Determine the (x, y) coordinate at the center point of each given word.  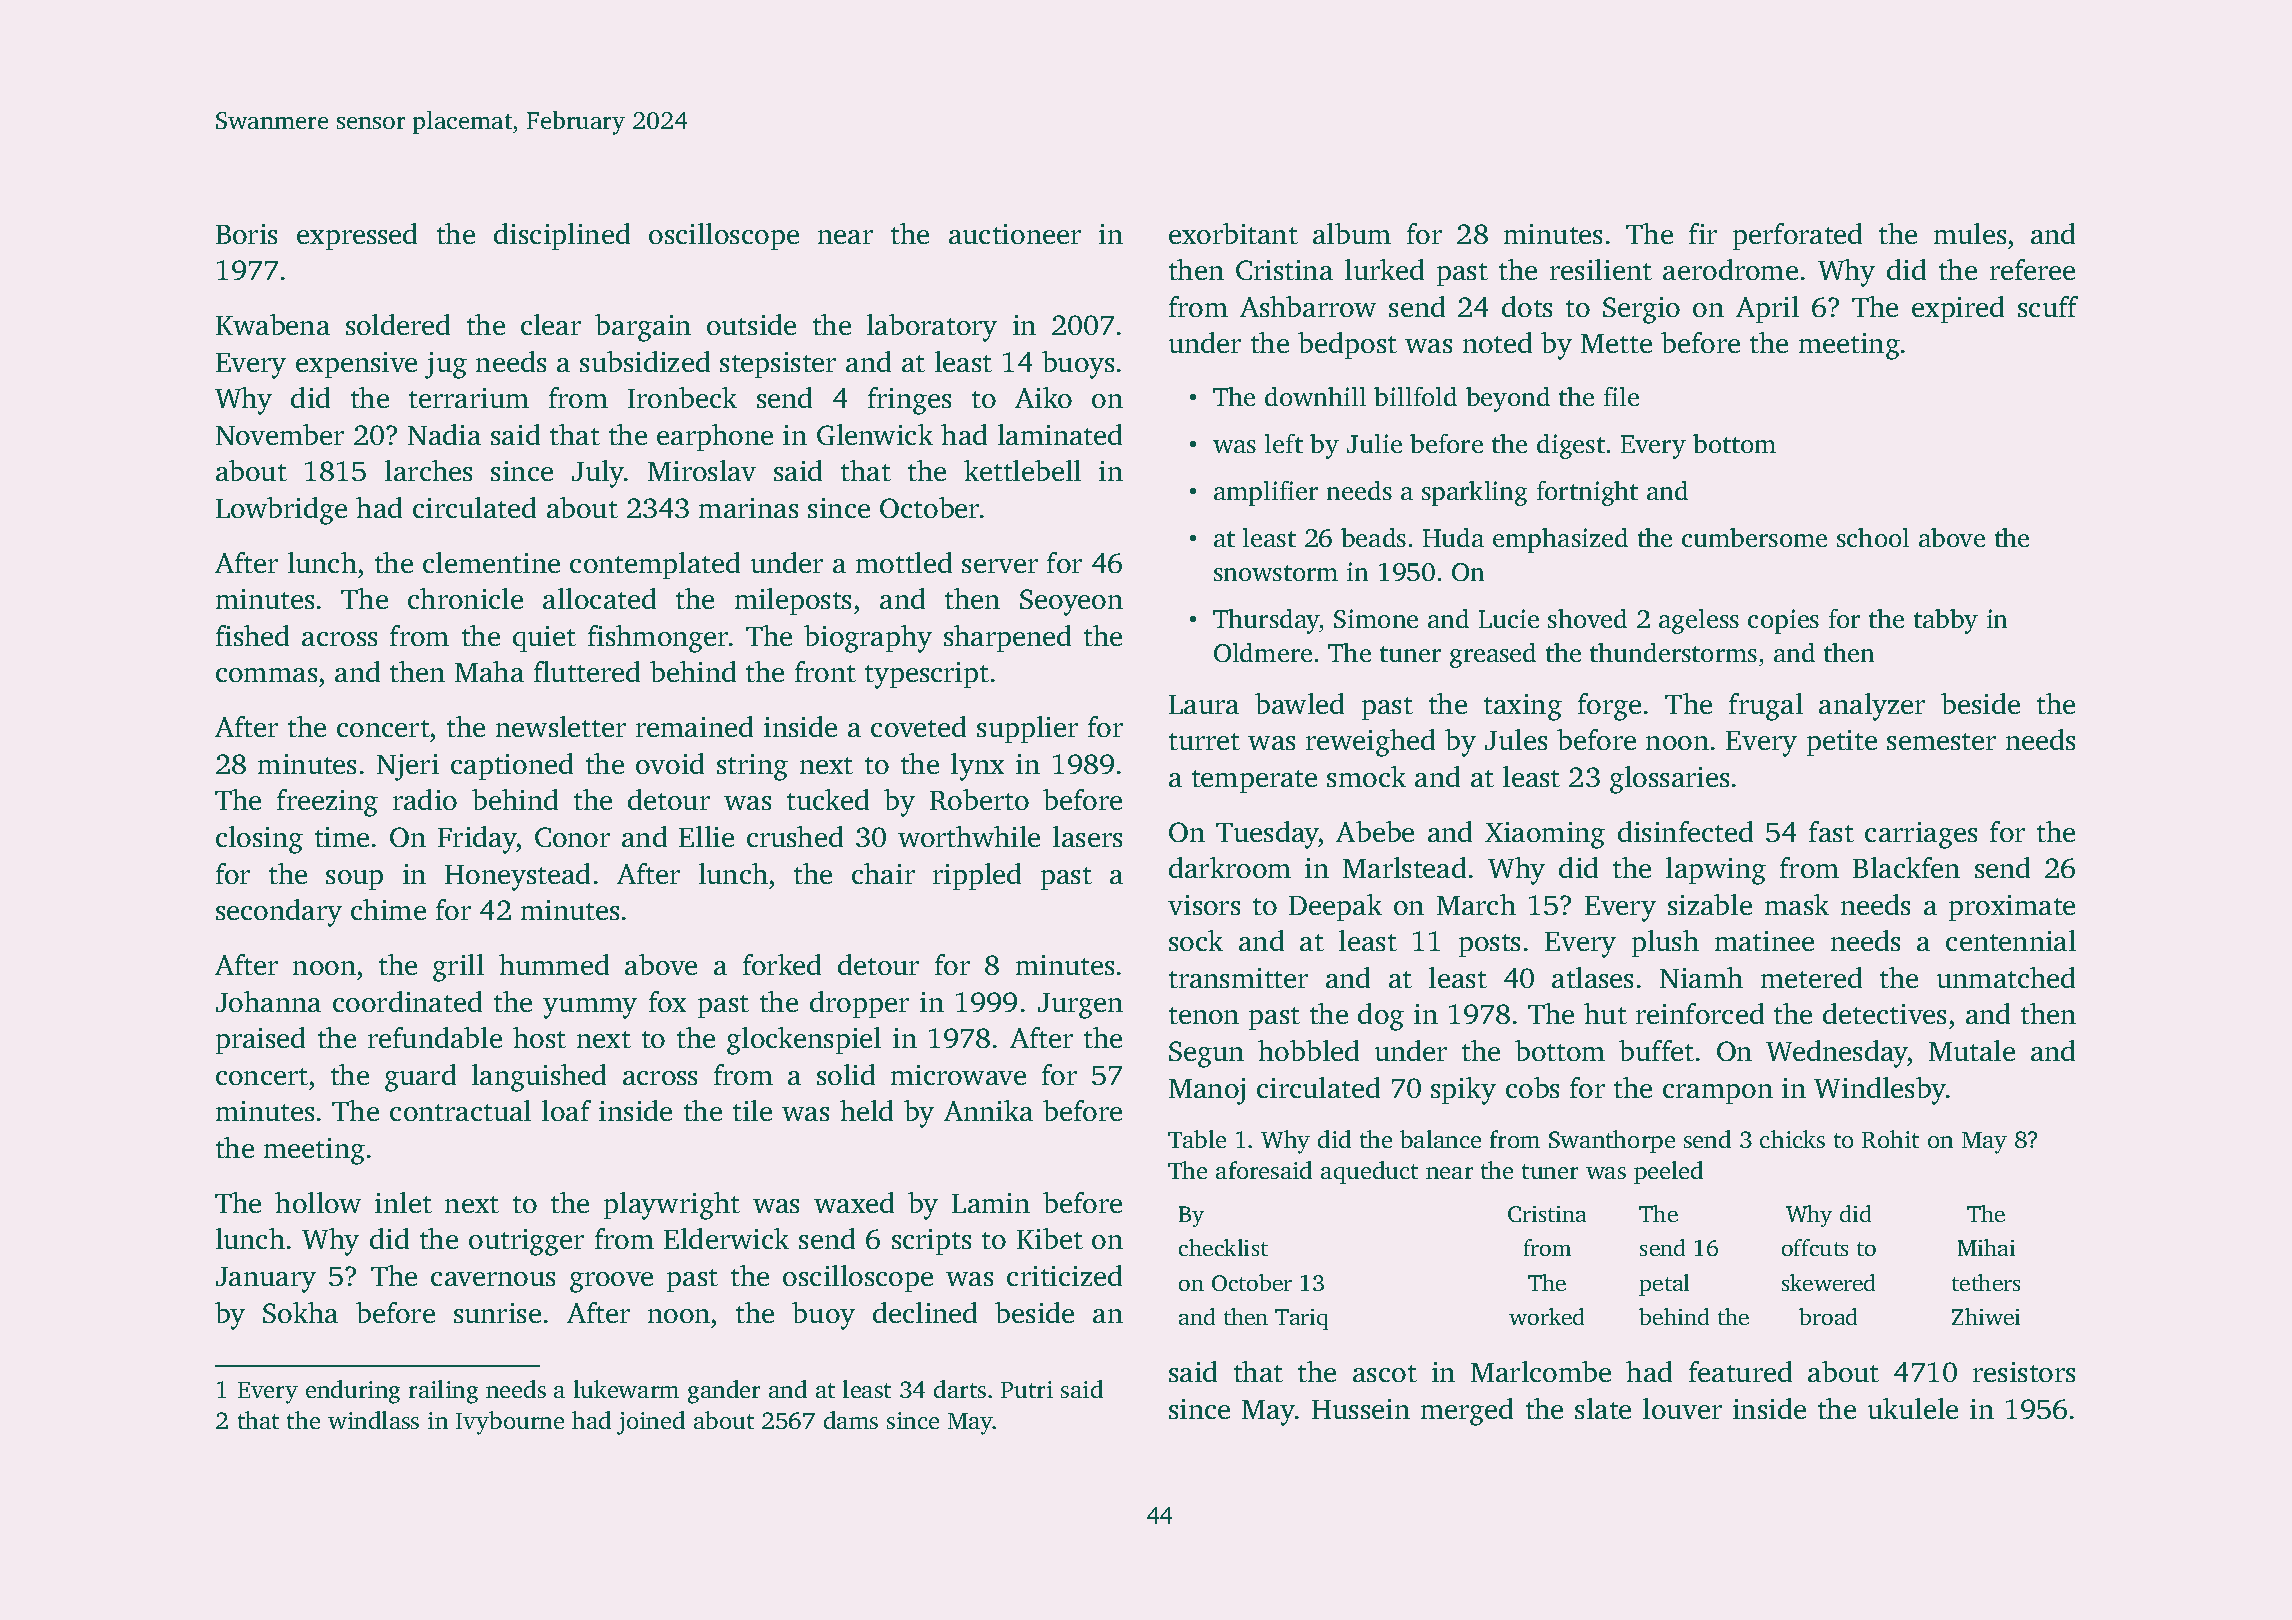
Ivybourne (510, 1423)
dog (1381, 1017)
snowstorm (1276, 573)
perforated (1797, 236)
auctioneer (1015, 234)
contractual (460, 1110)
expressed (357, 236)
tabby (1946, 621)
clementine (491, 562)
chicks (1792, 1139)
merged (1467, 1412)
